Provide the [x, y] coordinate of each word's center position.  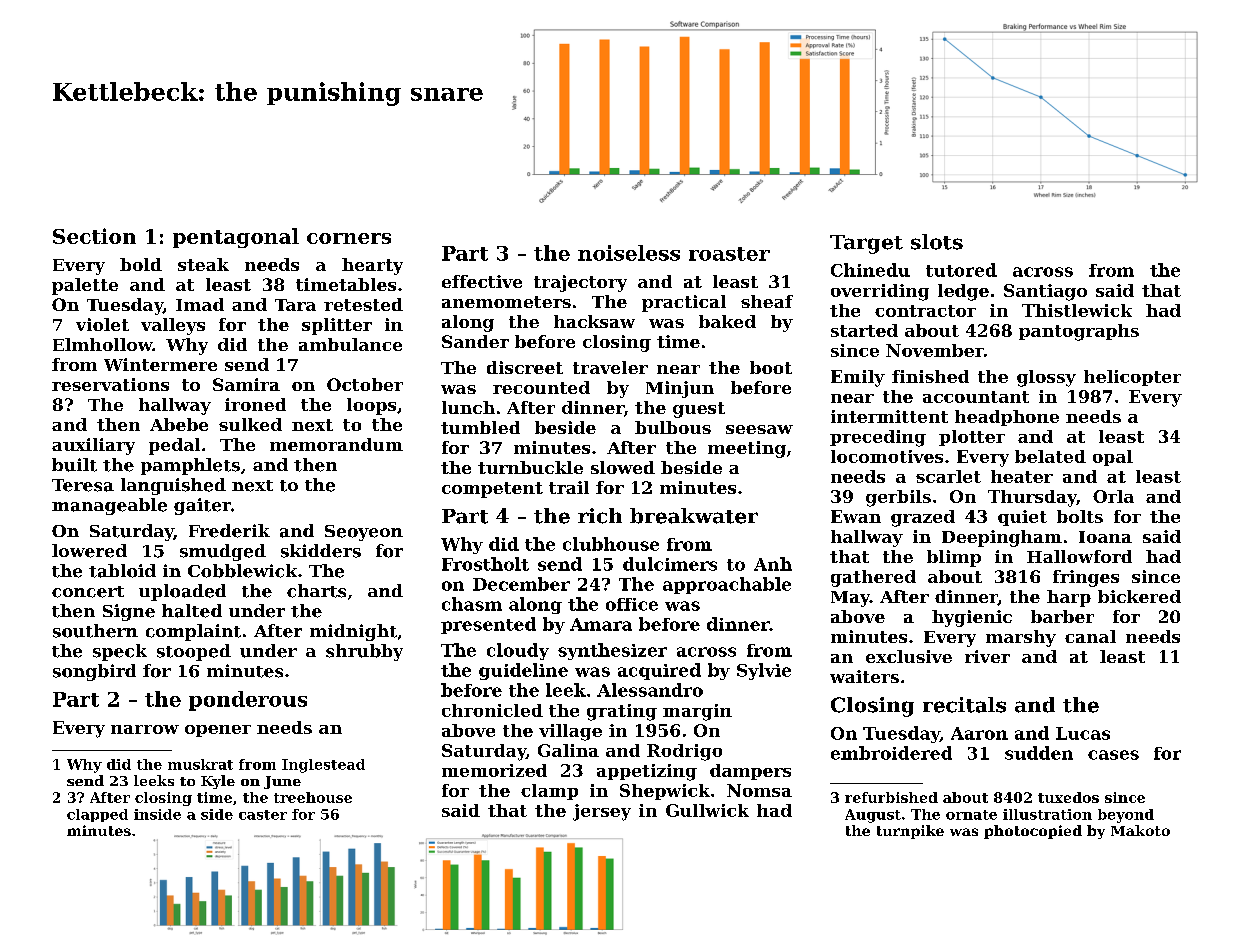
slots [937, 242]
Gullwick [707, 810]
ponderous [248, 701]
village [570, 732]
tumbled [480, 427]
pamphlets [190, 466]
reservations [110, 384]
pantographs [1079, 332]
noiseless [629, 253]
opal [1113, 458]
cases [1113, 755]
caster [263, 815]
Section [94, 236]
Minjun [680, 389]
